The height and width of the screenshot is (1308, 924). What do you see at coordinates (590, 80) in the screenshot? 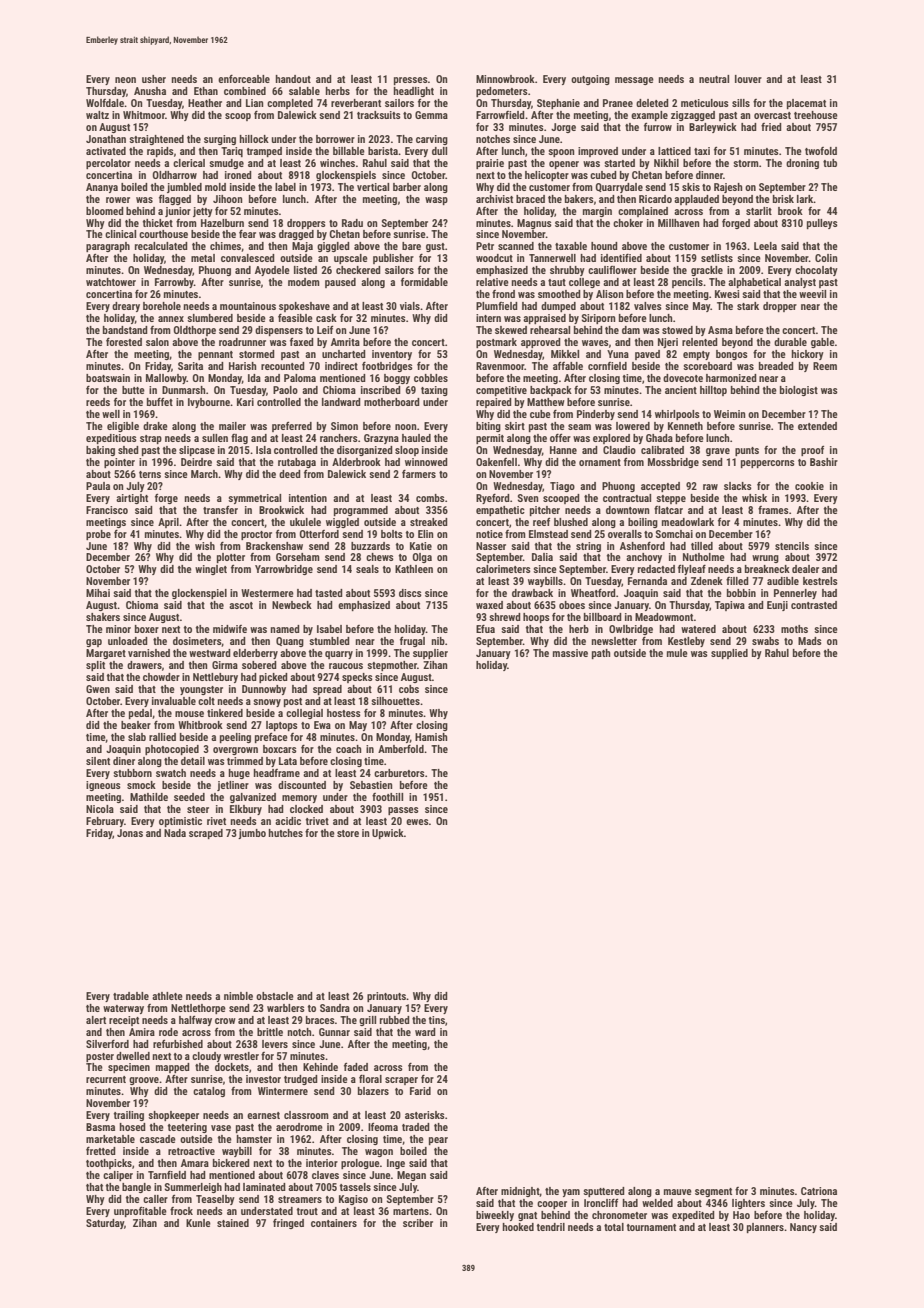
I see `outgoing` at bounding box center [590, 80].
